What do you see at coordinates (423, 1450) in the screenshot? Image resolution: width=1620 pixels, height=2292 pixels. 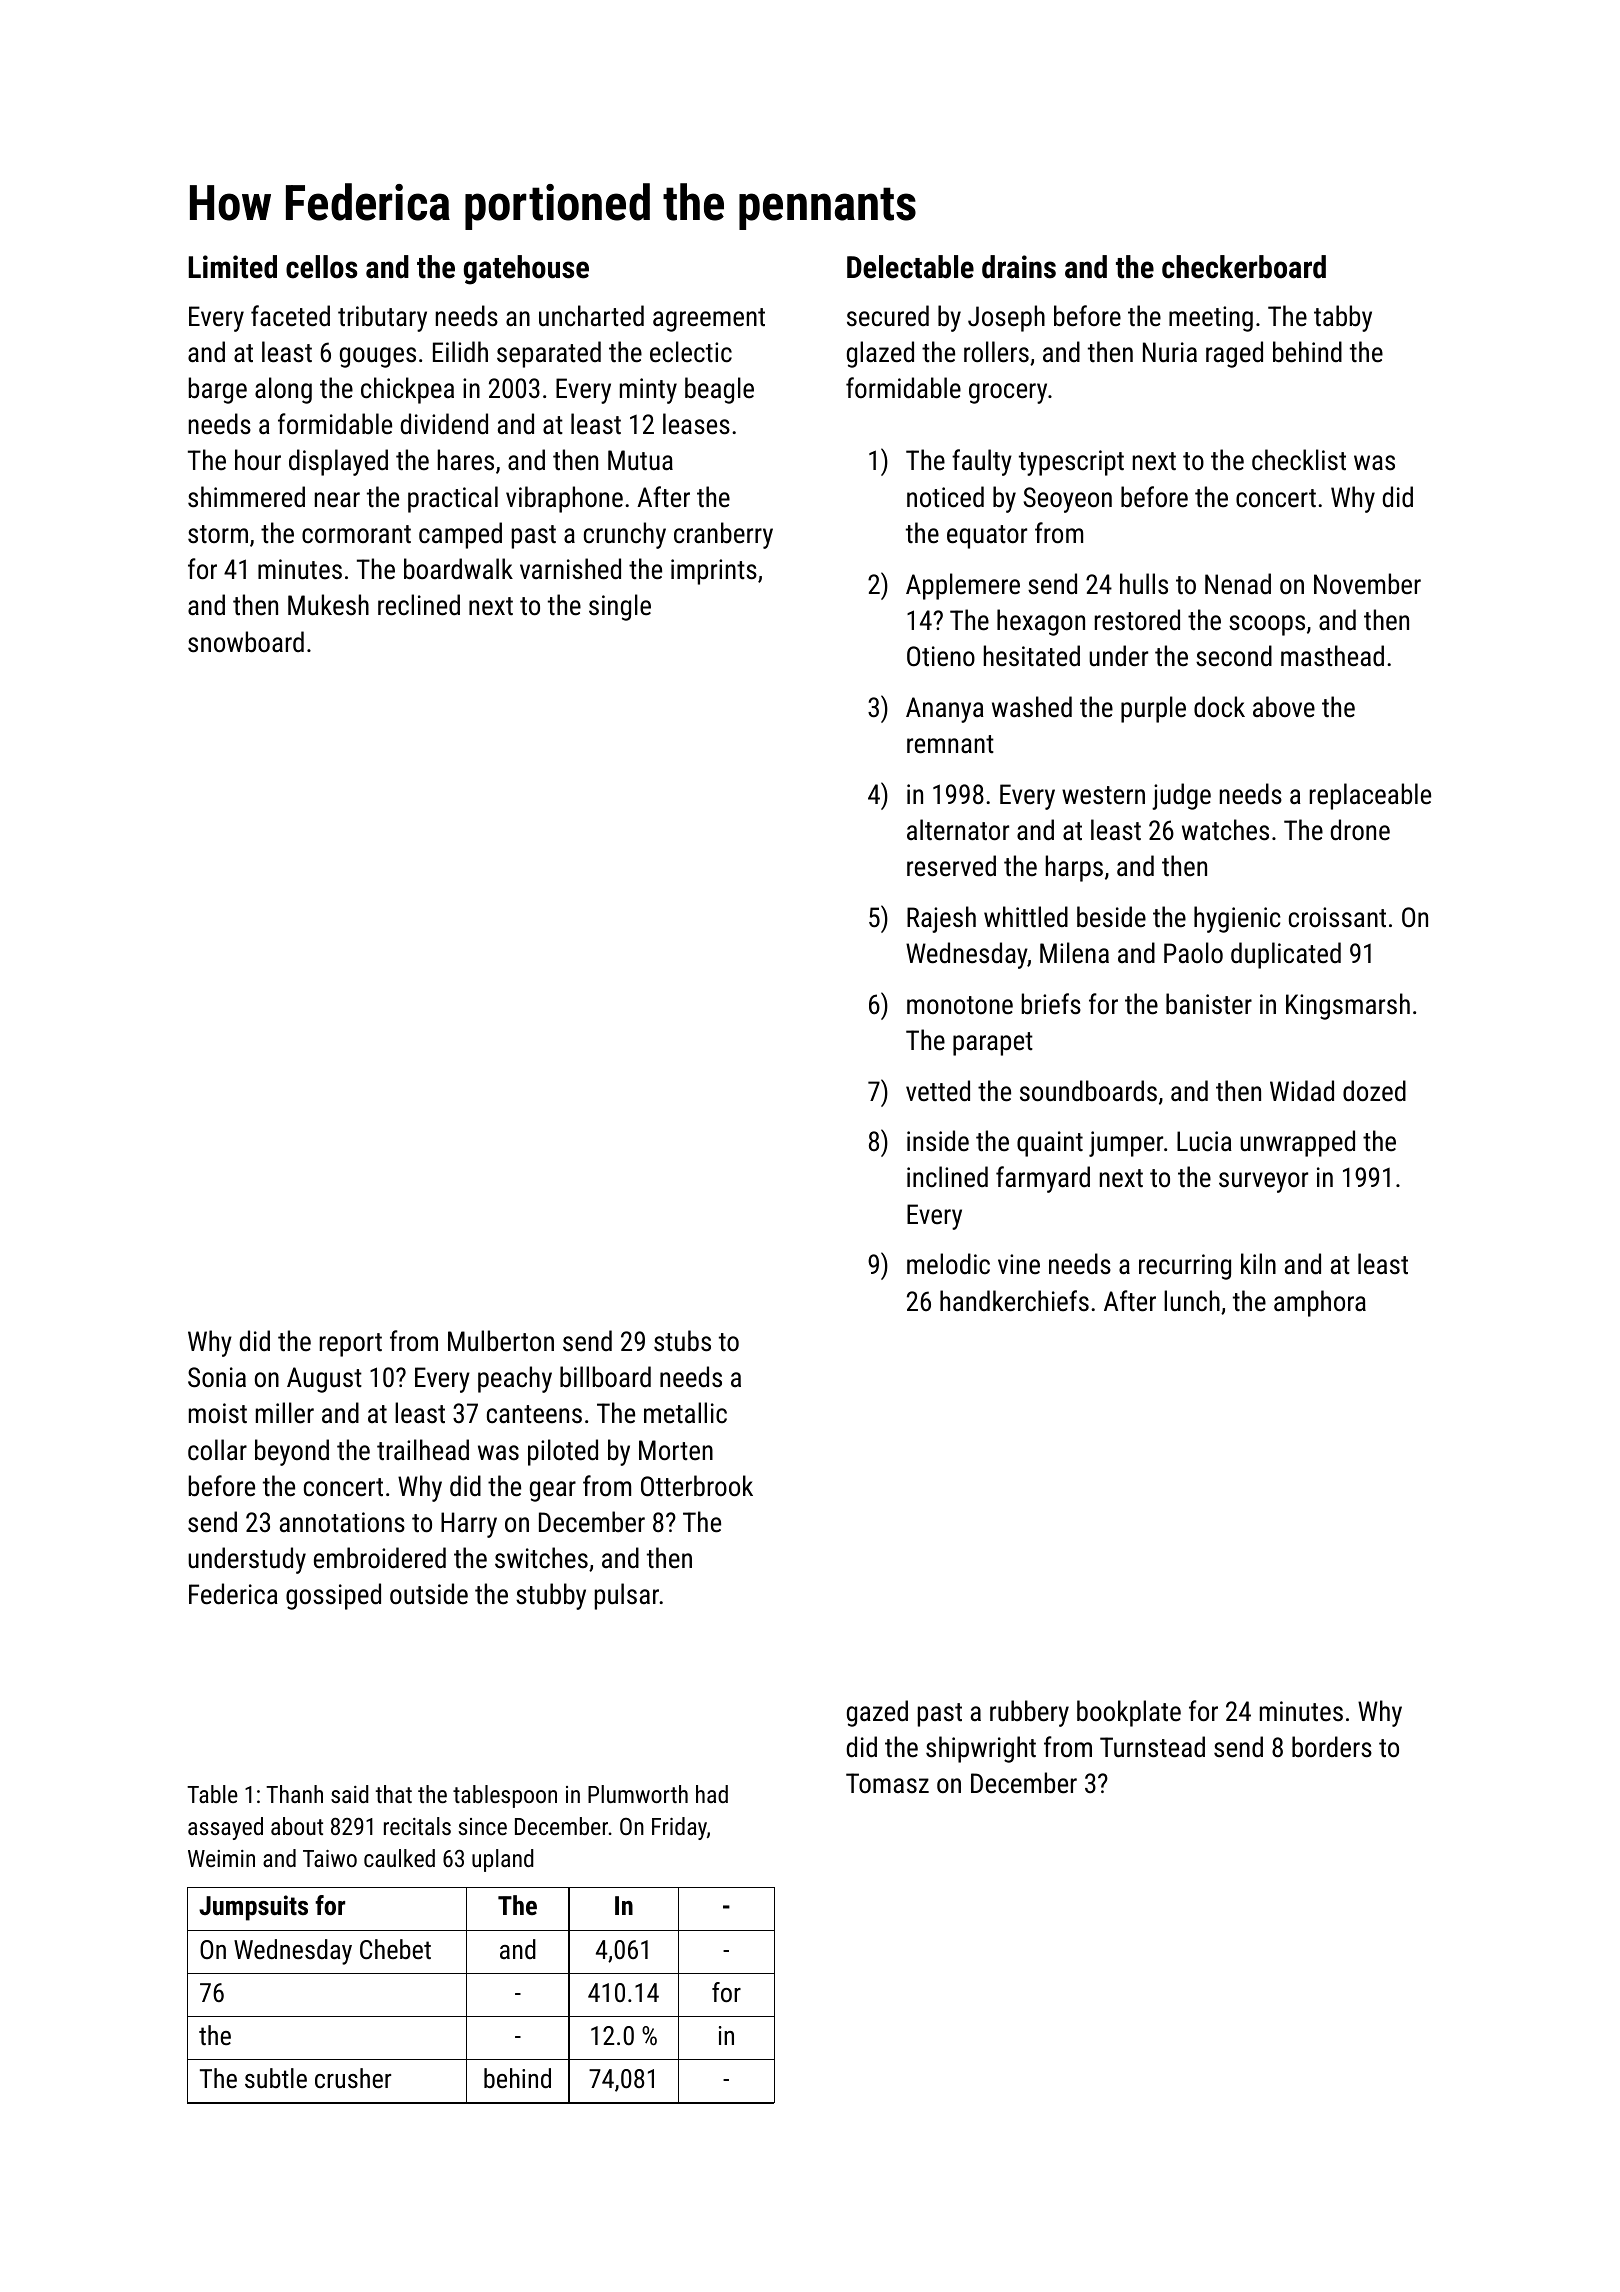 I see `trailhead` at bounding box center [423, 1450].
